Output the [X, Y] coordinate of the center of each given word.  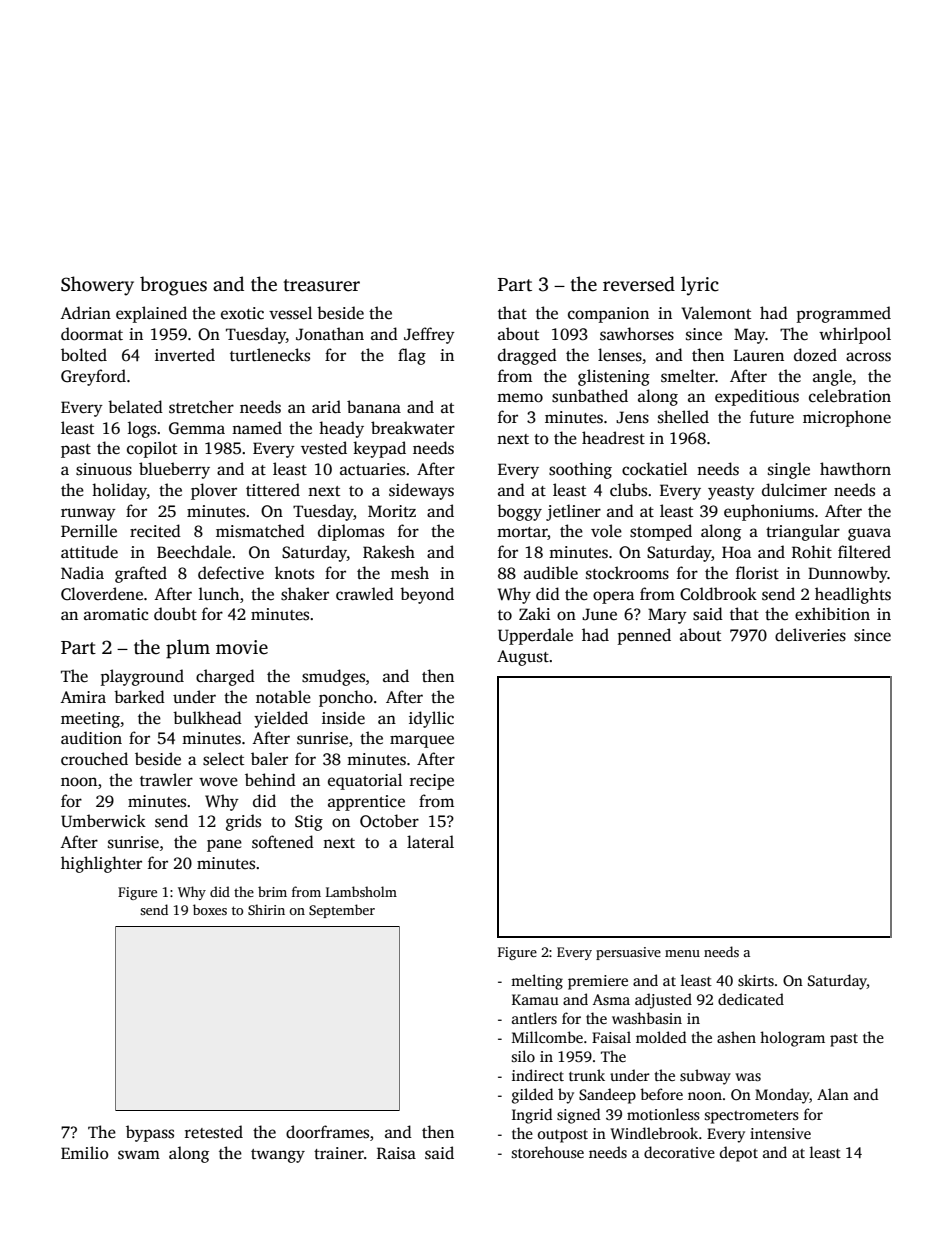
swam [139, 1155]
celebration [850, 395]
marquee [422, 741]
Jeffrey [429, 335]
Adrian [85, 313]
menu [682, 953]
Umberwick [103, 821]
